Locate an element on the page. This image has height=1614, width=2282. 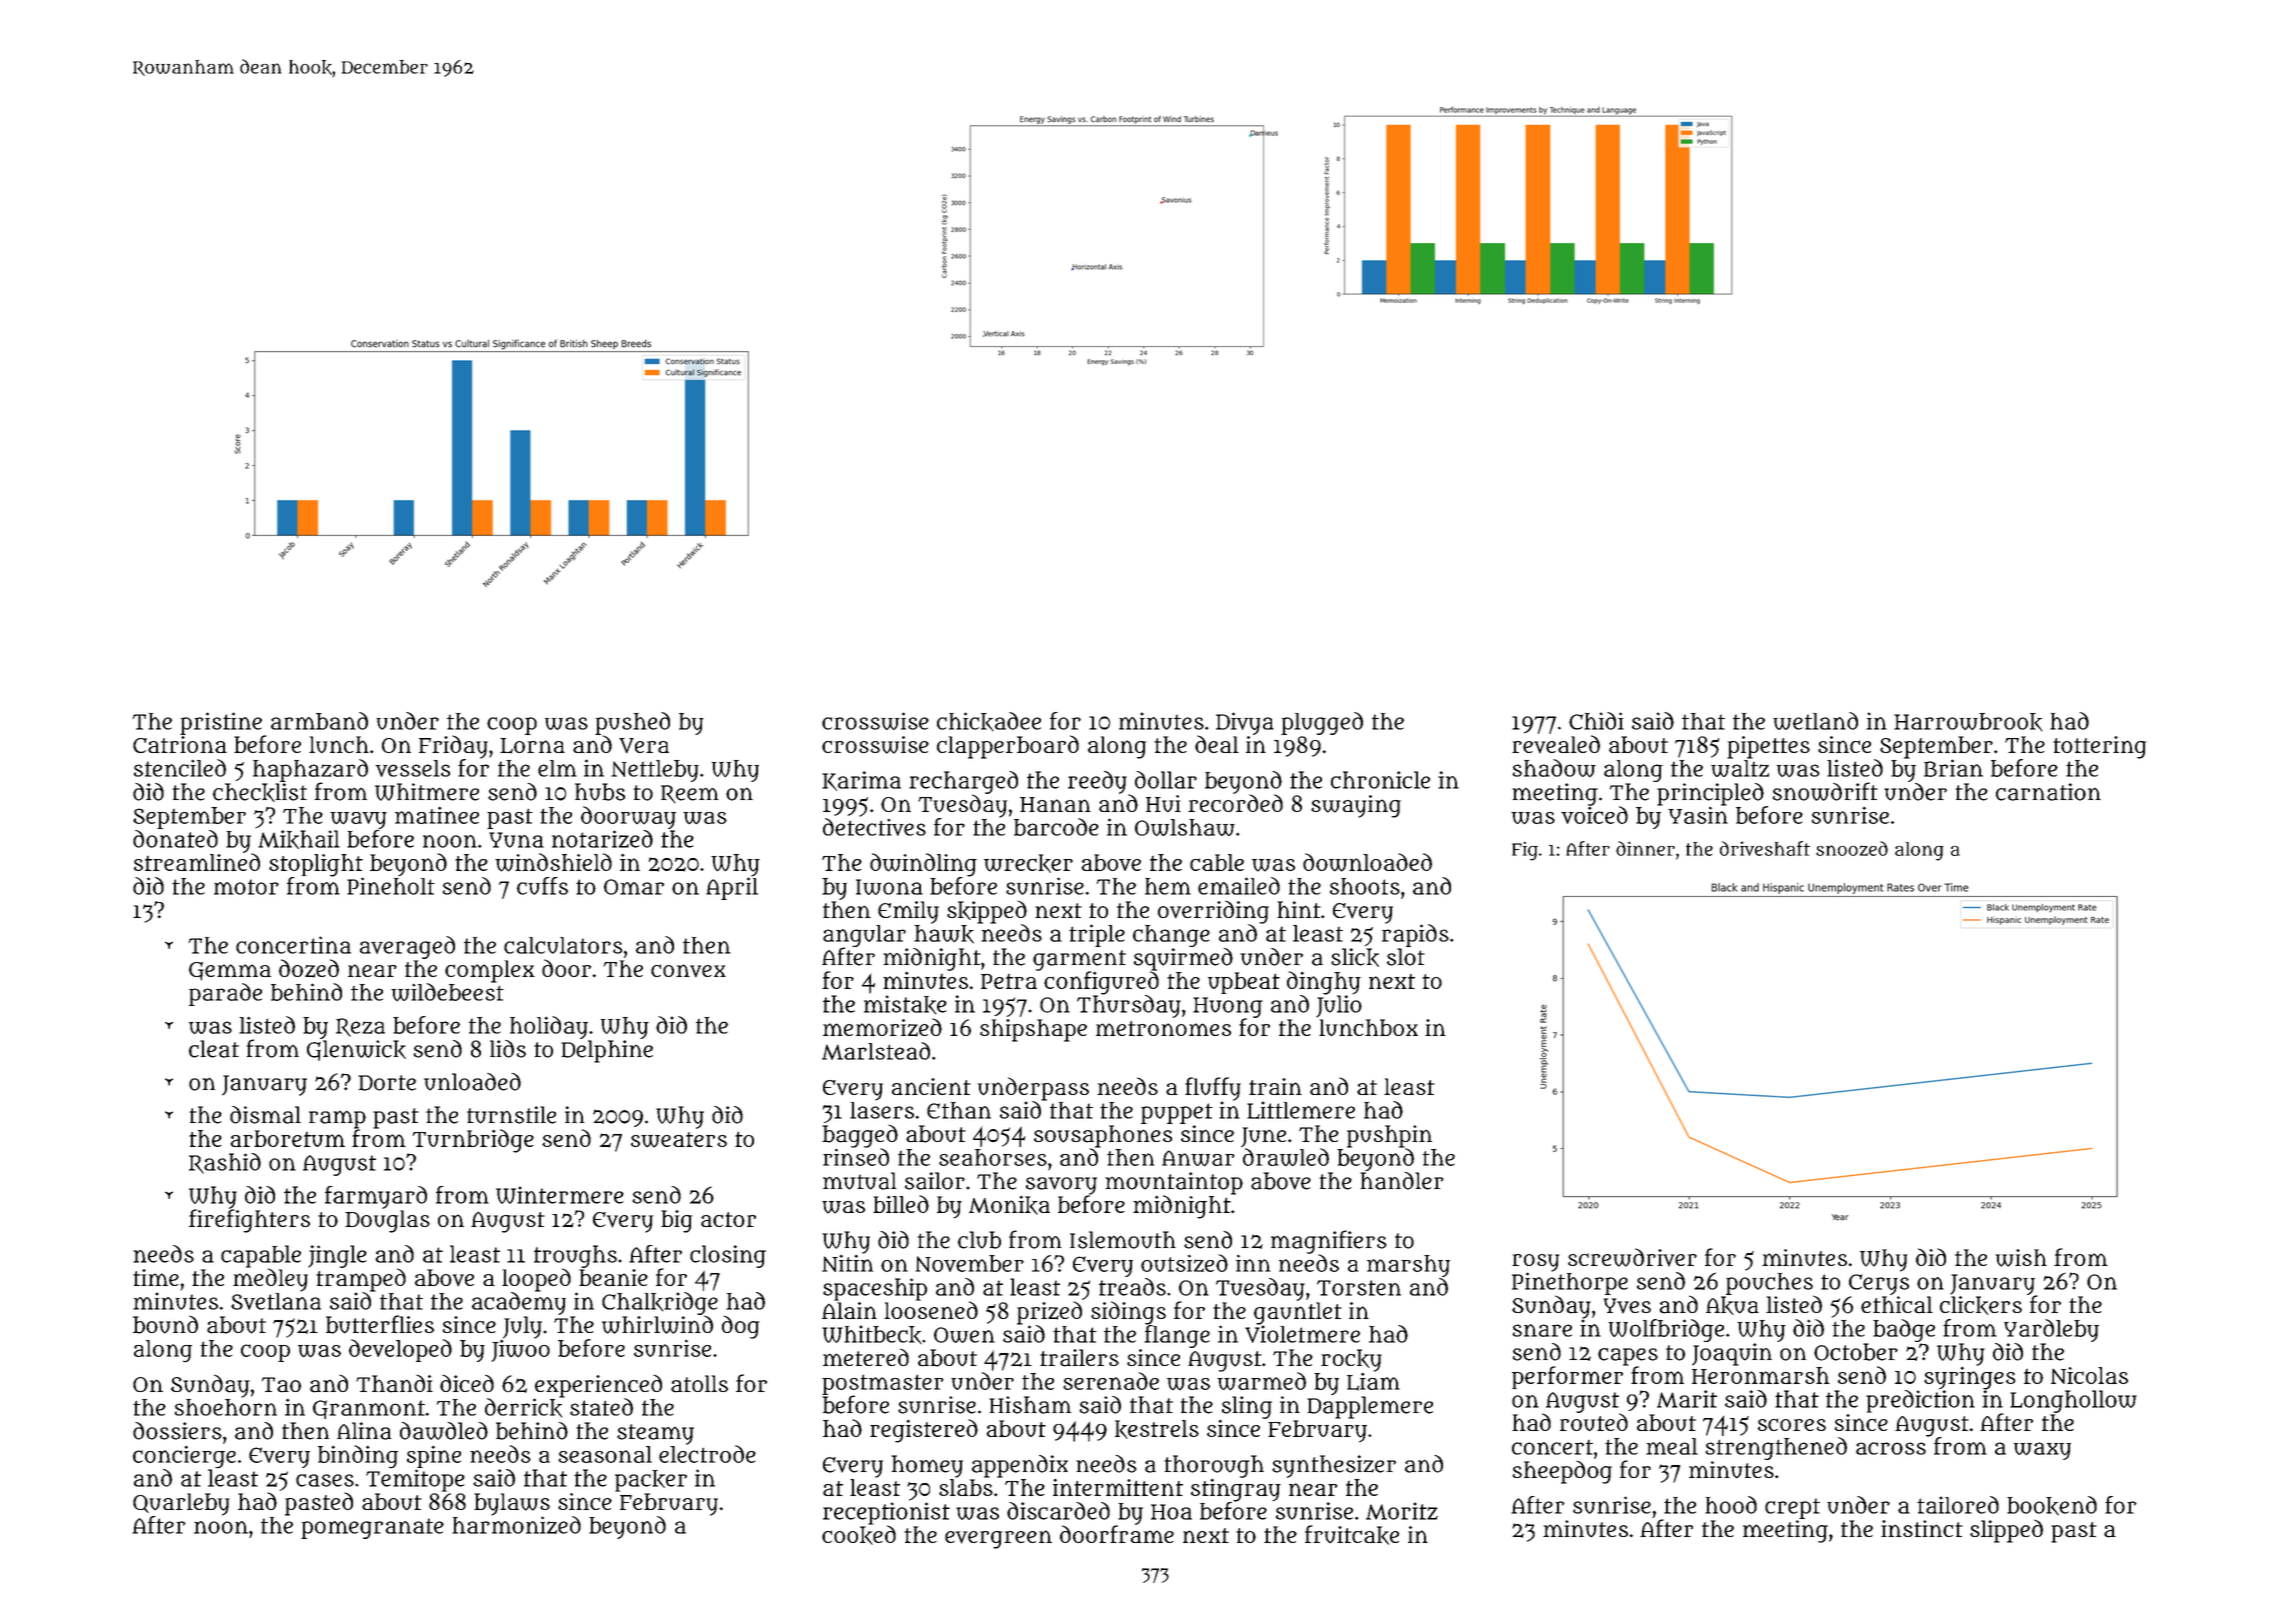
wish is located at coordinates (2021, 1258).
